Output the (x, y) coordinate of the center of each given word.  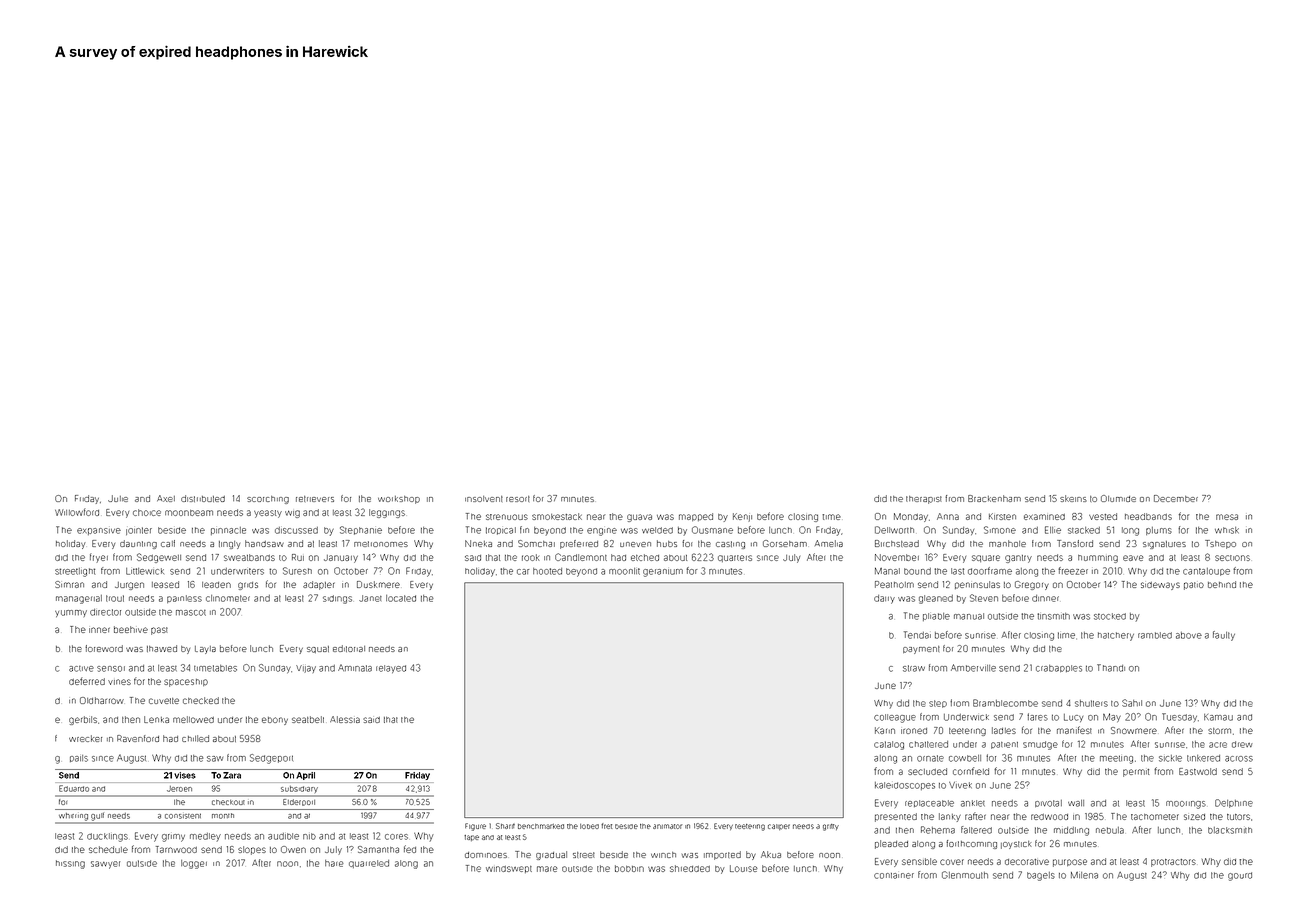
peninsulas (977, 585)
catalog (889, 745)
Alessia (345, 719)
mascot (191, 613)
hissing (70, 864)
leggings (387, 513)
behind (1222, 584)
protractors (1173, 863)
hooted (547, 571)
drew (1242, 744)
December (1176, 498)
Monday (911, 517)
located (401, 598)
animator (667, 826)
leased (165, 584)
